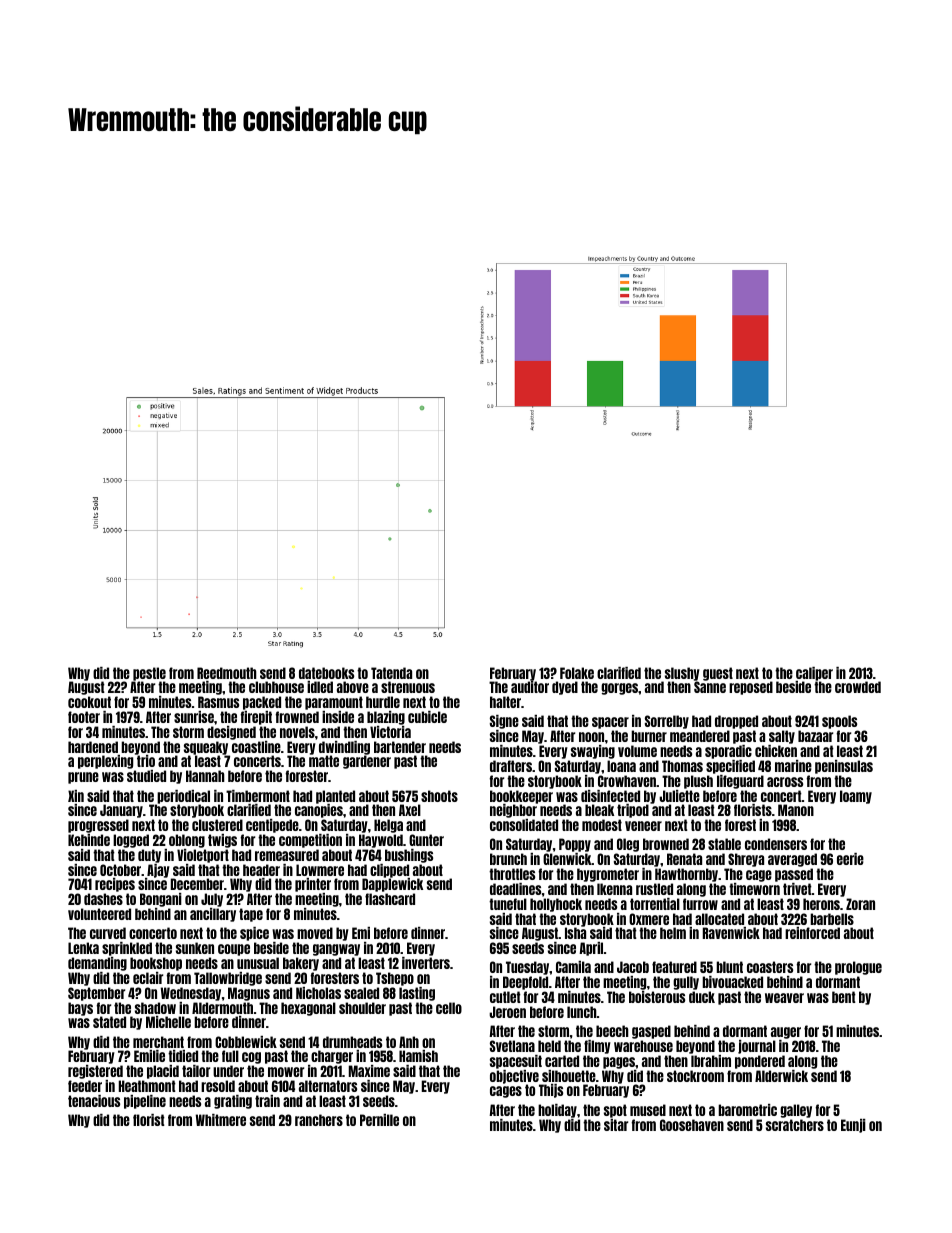  I want to click on curved, so click(108, 933).
